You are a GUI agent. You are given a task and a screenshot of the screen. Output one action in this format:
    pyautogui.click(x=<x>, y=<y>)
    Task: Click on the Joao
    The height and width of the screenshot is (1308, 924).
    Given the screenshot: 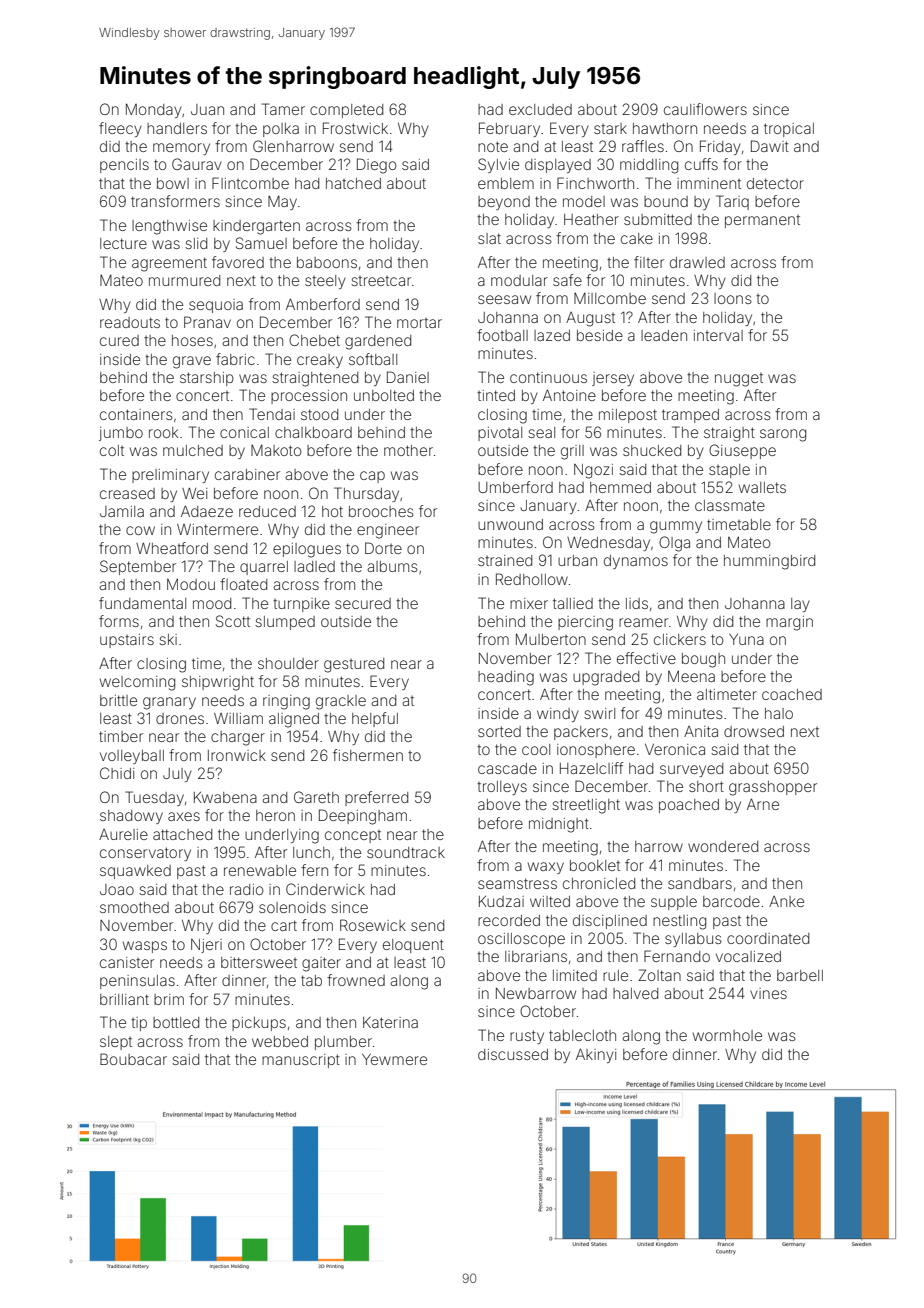 What is the action you would take?
    pyautogui.click(x=117, y=889)
